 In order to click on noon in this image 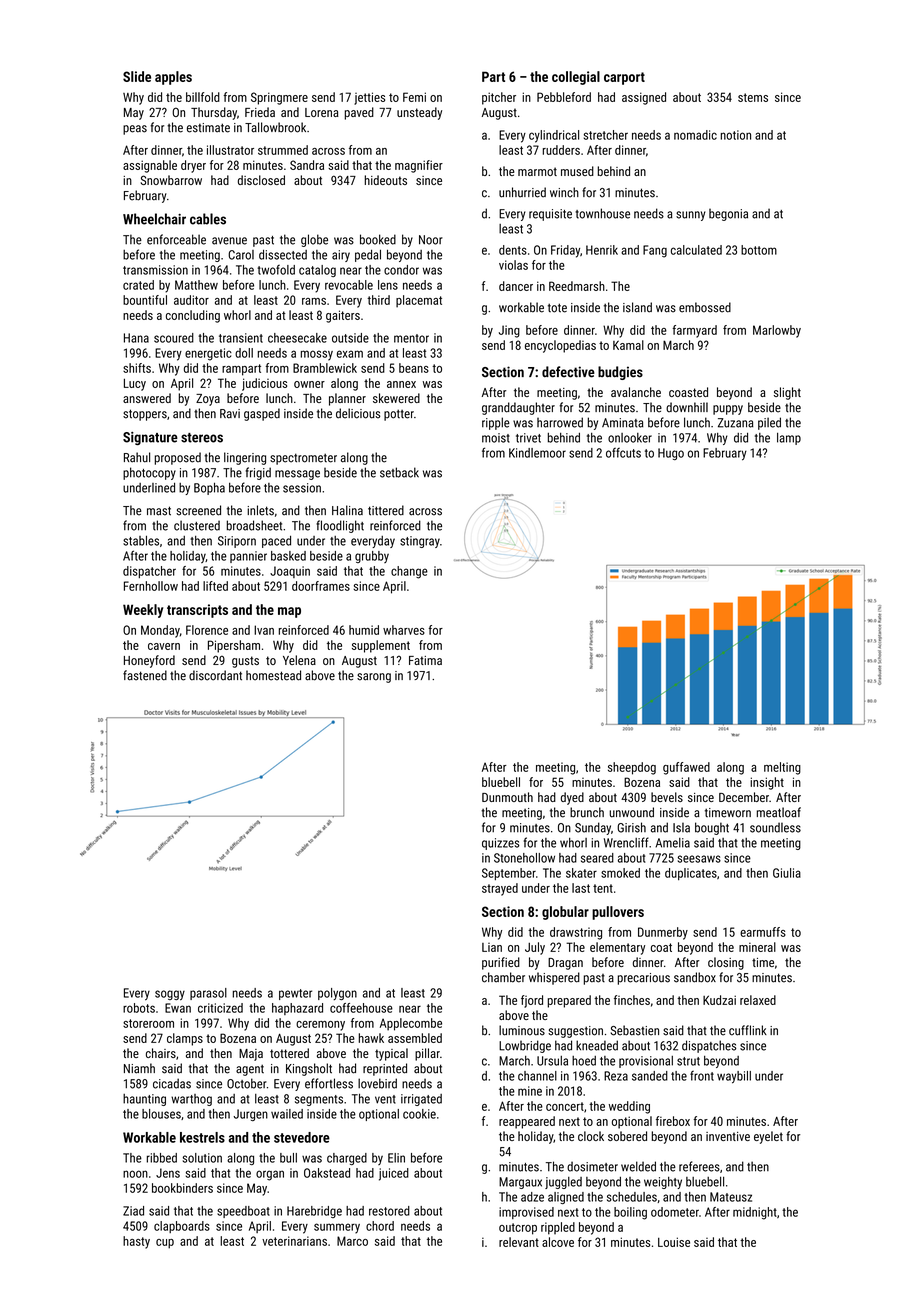, I will do `click(135, 1174)`.
